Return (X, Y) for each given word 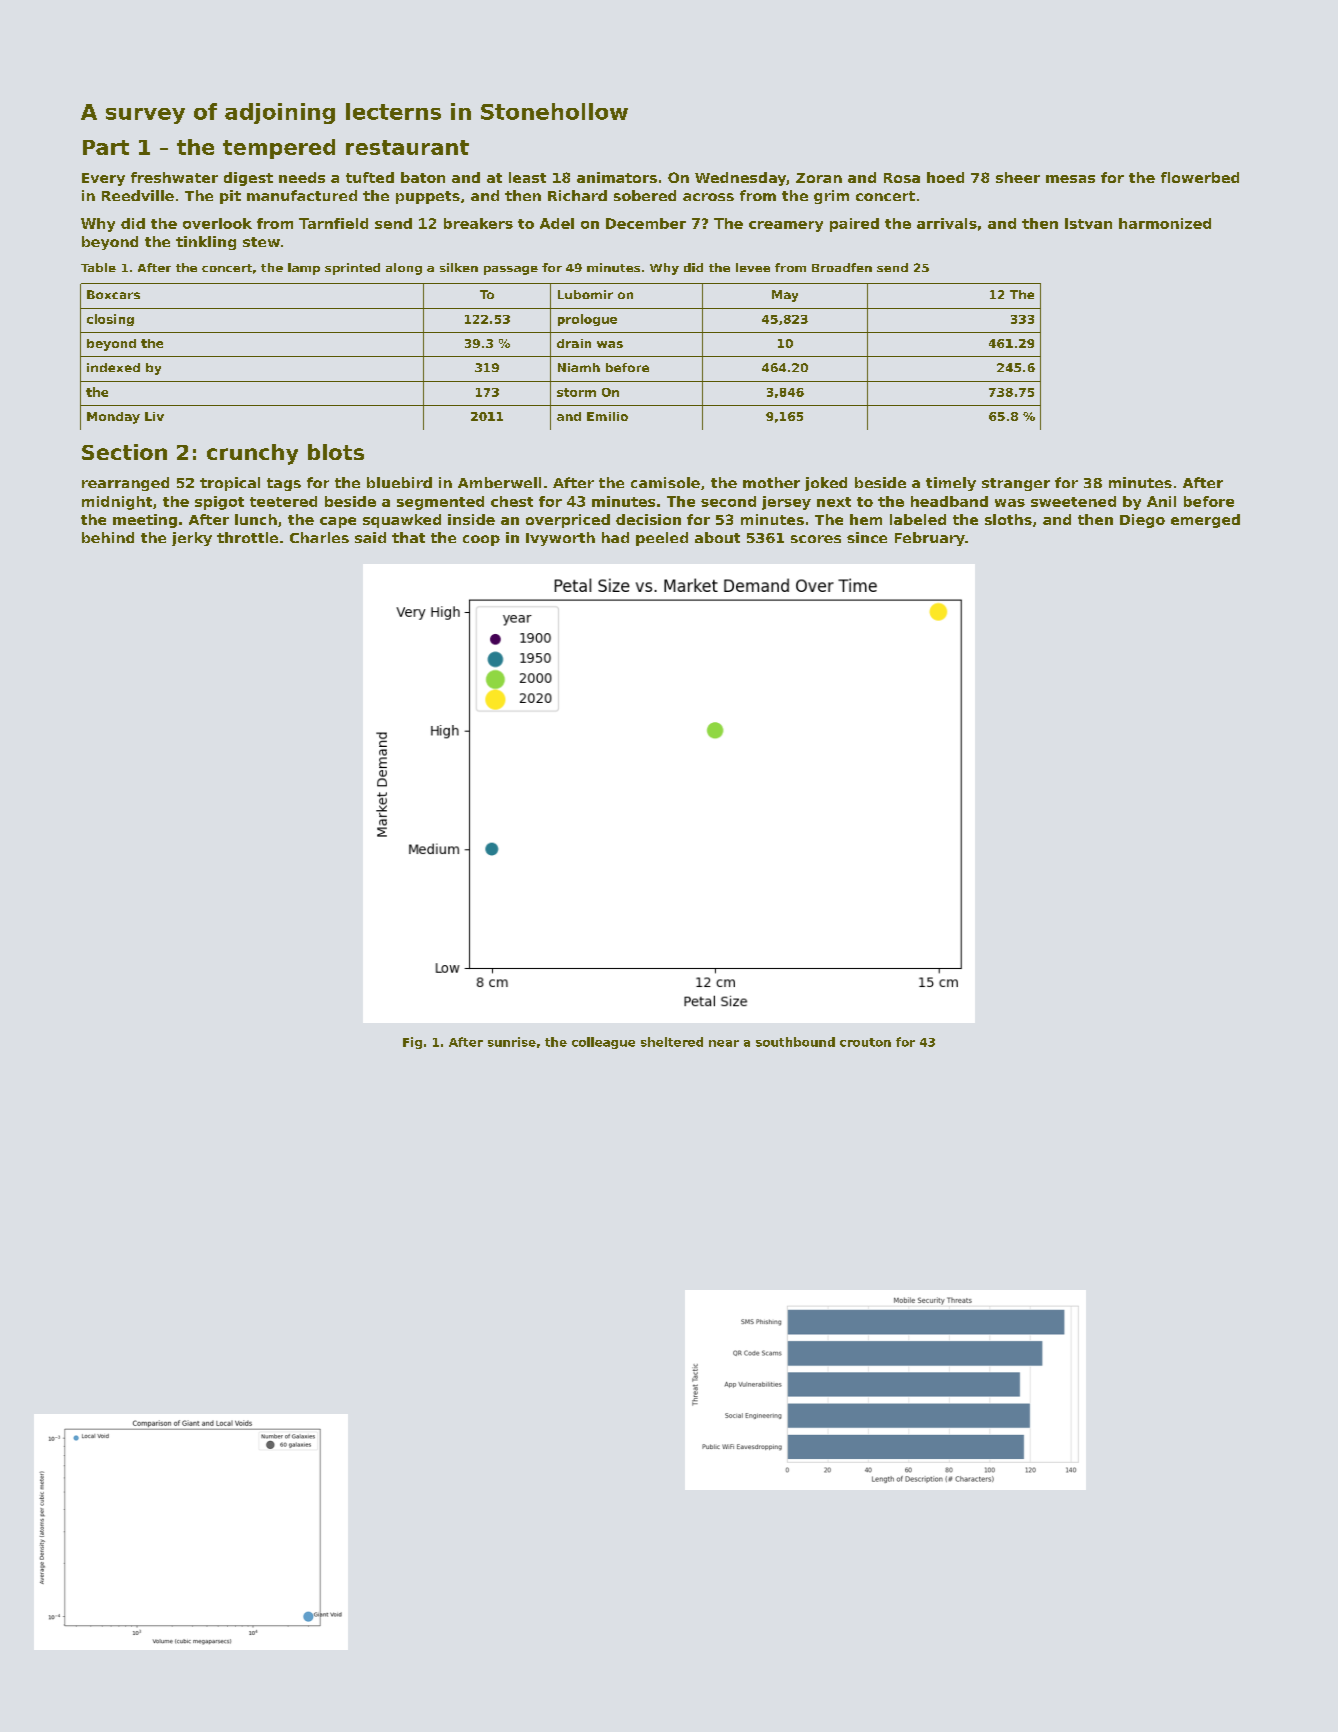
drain (574, 343)
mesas (1070, 179)
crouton (865, 1042)
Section (124, 452)
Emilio (607, 416)
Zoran (819, 178)
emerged (1205, 521)
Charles (319, 537)
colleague (603, 1043)
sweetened (1073, 501)
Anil (1161, 501)
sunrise (512, 1042)
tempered (279, 149)
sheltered (672, 1042)
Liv (154, 416)
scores (816, 539)
